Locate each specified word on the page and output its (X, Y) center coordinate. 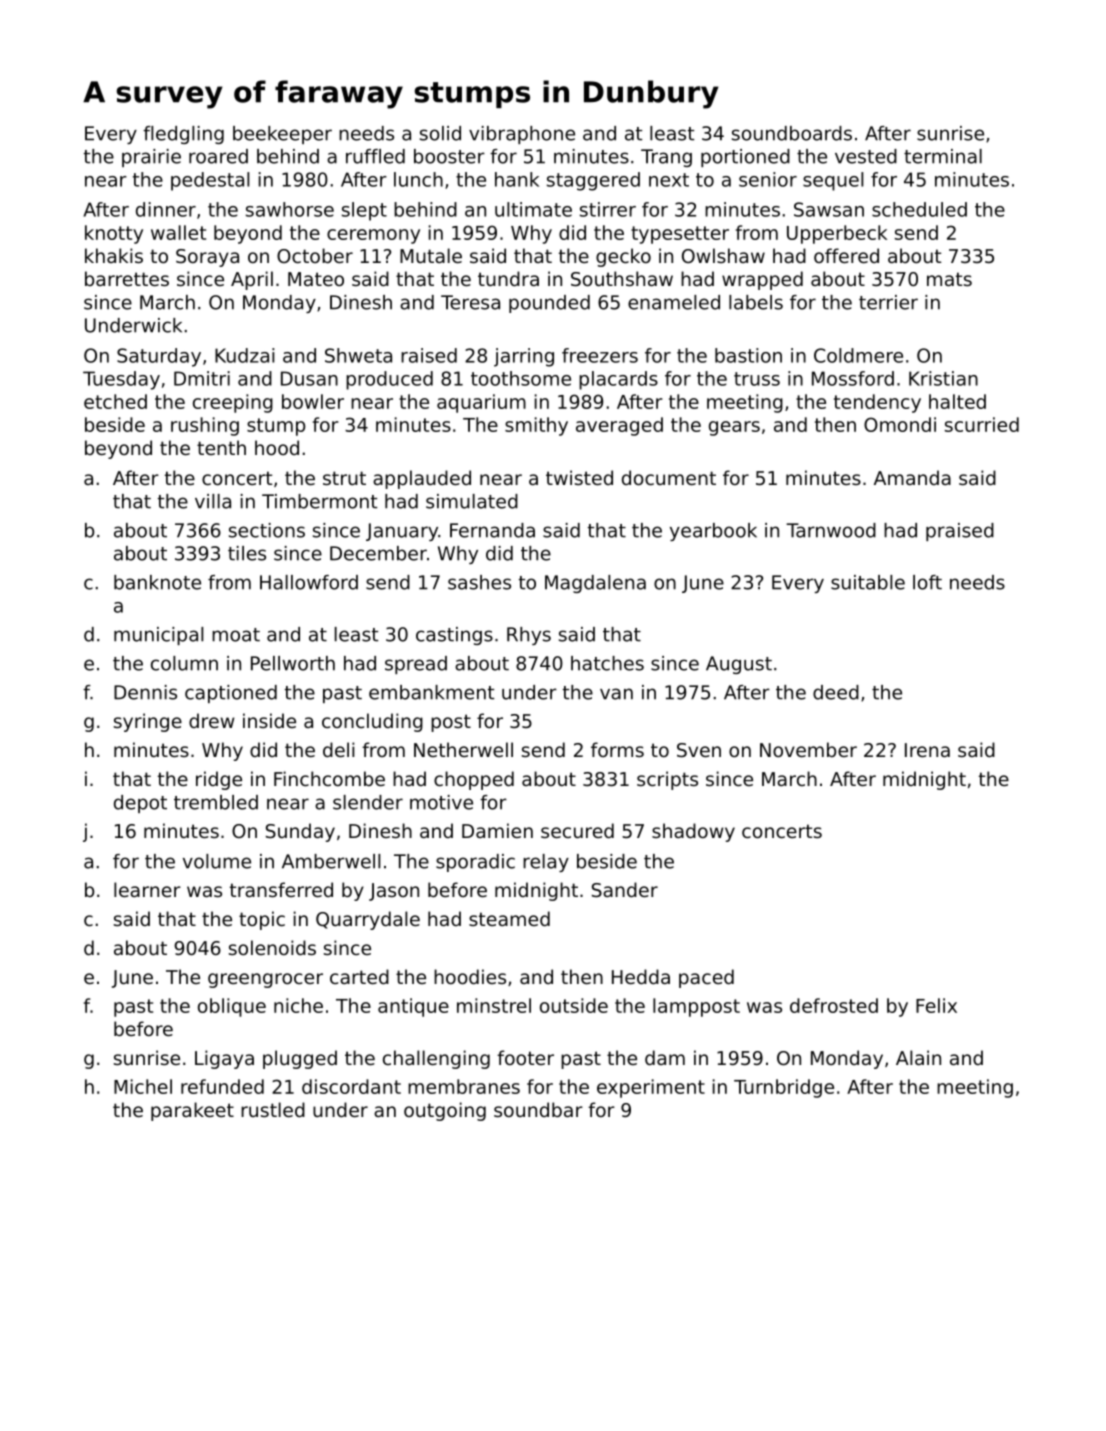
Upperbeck (837, 234)
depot (140, 804)
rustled (273, 1109)
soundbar (538, 1109)
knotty (114, 234)
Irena (927, 750)
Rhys (529, 636)
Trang (666, 158)
